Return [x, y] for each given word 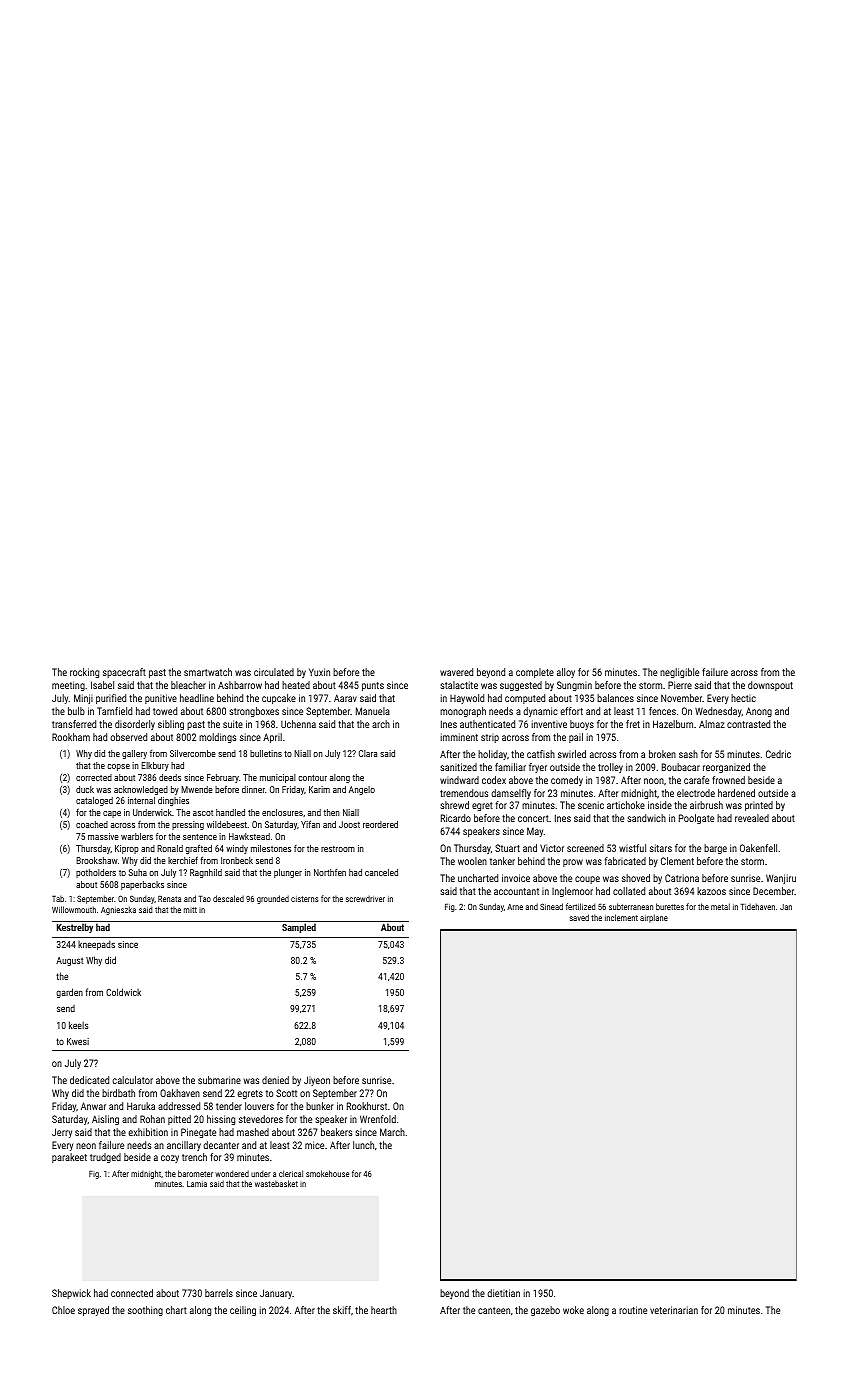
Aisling [105, 1120]
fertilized [580, 906]
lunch [363, 1145]
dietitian [503, 1293]
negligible [679, 673]
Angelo [362, 790]
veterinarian [674, 1310]
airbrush [706, 805]
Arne [515, 907]
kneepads [96, 945]
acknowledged [141, 790]
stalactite [459, 685]
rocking [84, 673]
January [276, 1294]
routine [633, 1310]
